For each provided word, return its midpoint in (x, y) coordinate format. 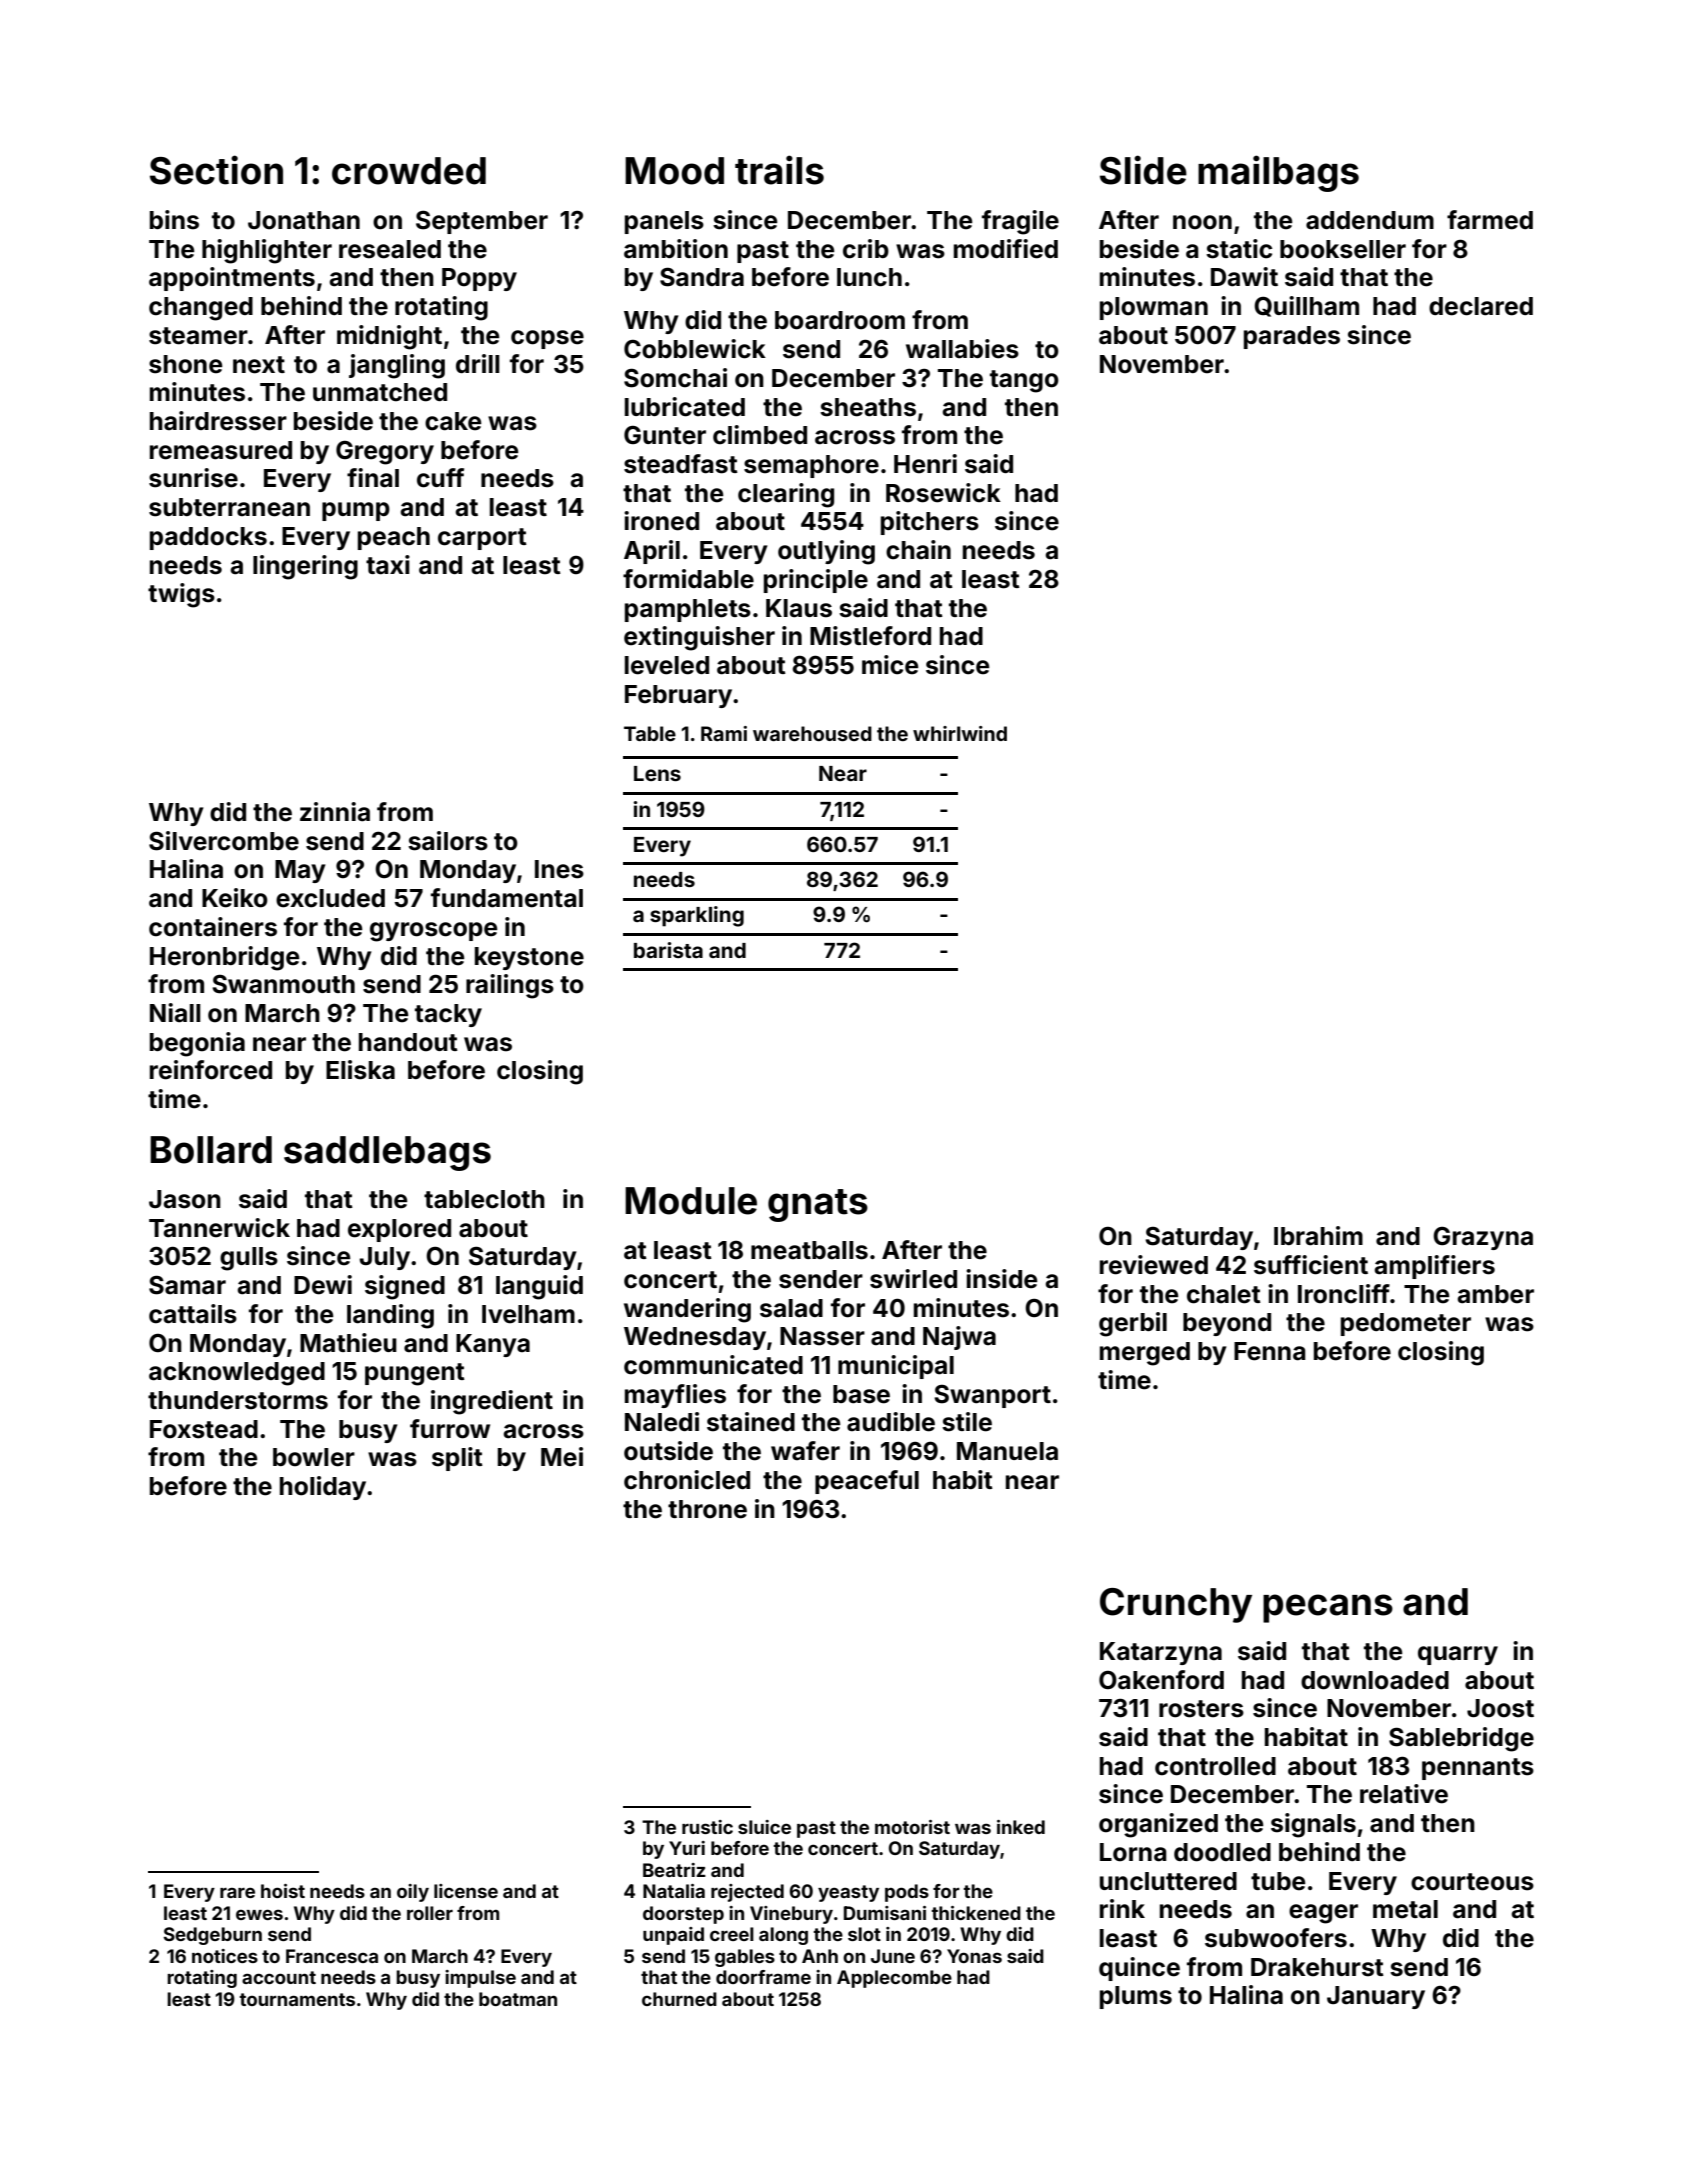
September (482, 222)
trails (779, 170)
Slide (1143, 170)
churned (679, 1999)
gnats (818, 1205)
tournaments (297, 1999)
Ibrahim (1318, 1236)
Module (691, 1201)
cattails (193, 1314)
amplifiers (1434, 1267)
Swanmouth (283, 984)
